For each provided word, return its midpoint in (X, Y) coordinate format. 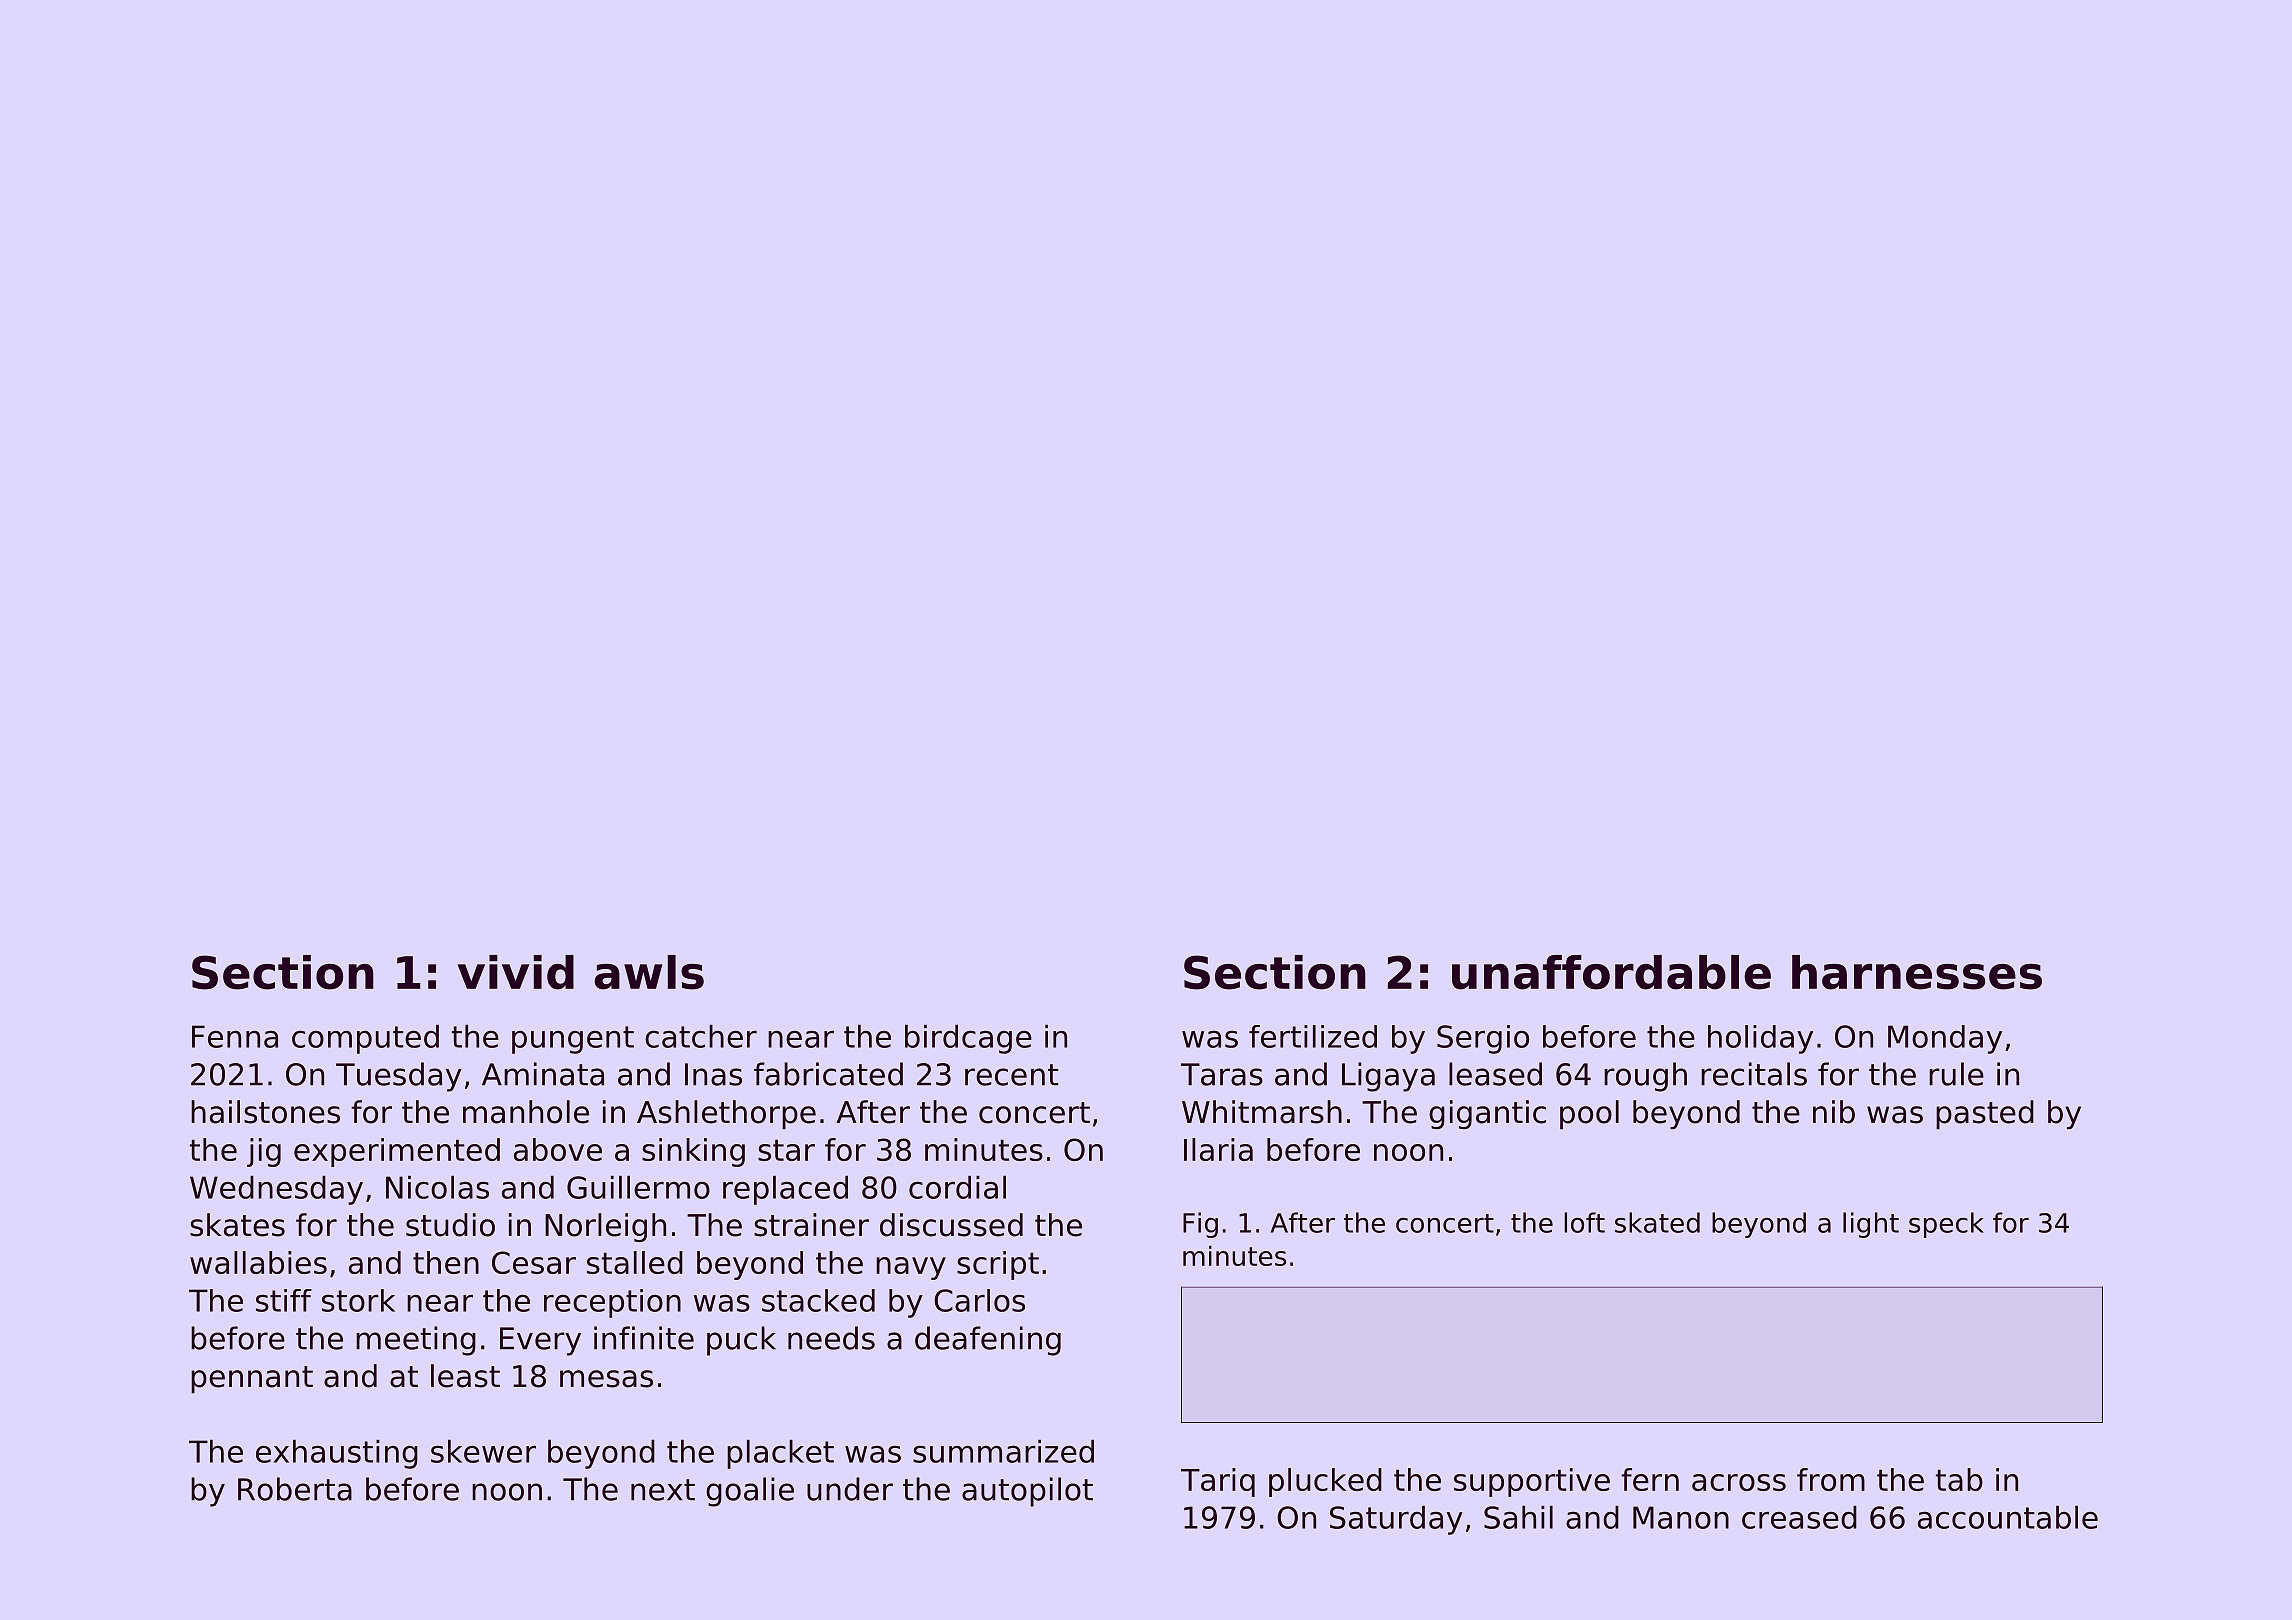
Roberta (295, 1489)
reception (612, 1303)
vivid (515, 972)
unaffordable (1611, 972)
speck (1946, 1225)
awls (649, 972)
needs (831, 1338)
